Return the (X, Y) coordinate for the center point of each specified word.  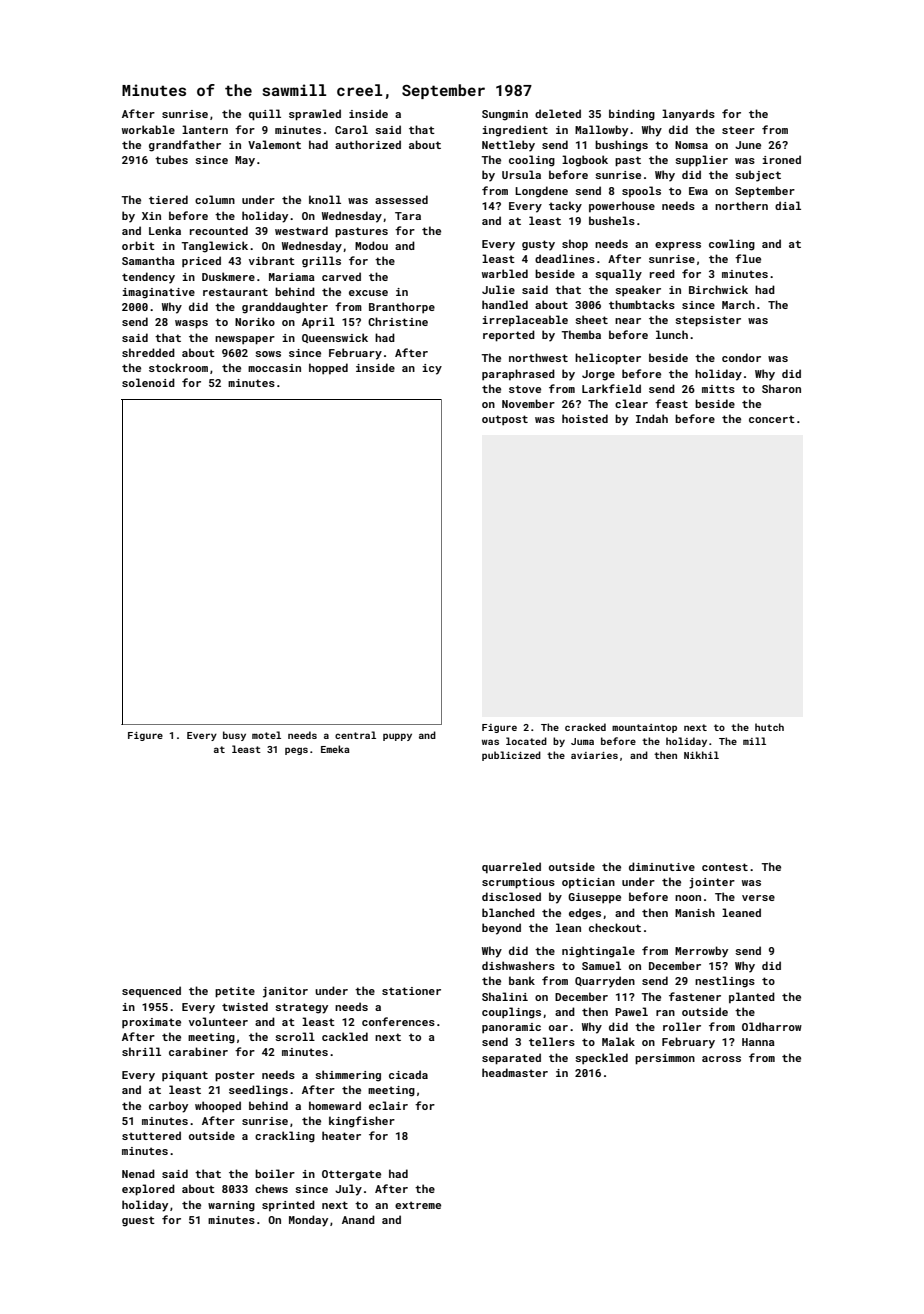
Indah (652, 418)
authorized (368, 144)
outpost (505, 420)
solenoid (148, 382)
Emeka (335, 749)
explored (148, 1190)
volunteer (218, 1021)
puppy (397, 737)
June (748, 145)
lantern (205, 129)
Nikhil (701, 755)
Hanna (758, 1042)
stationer (411, 991)
